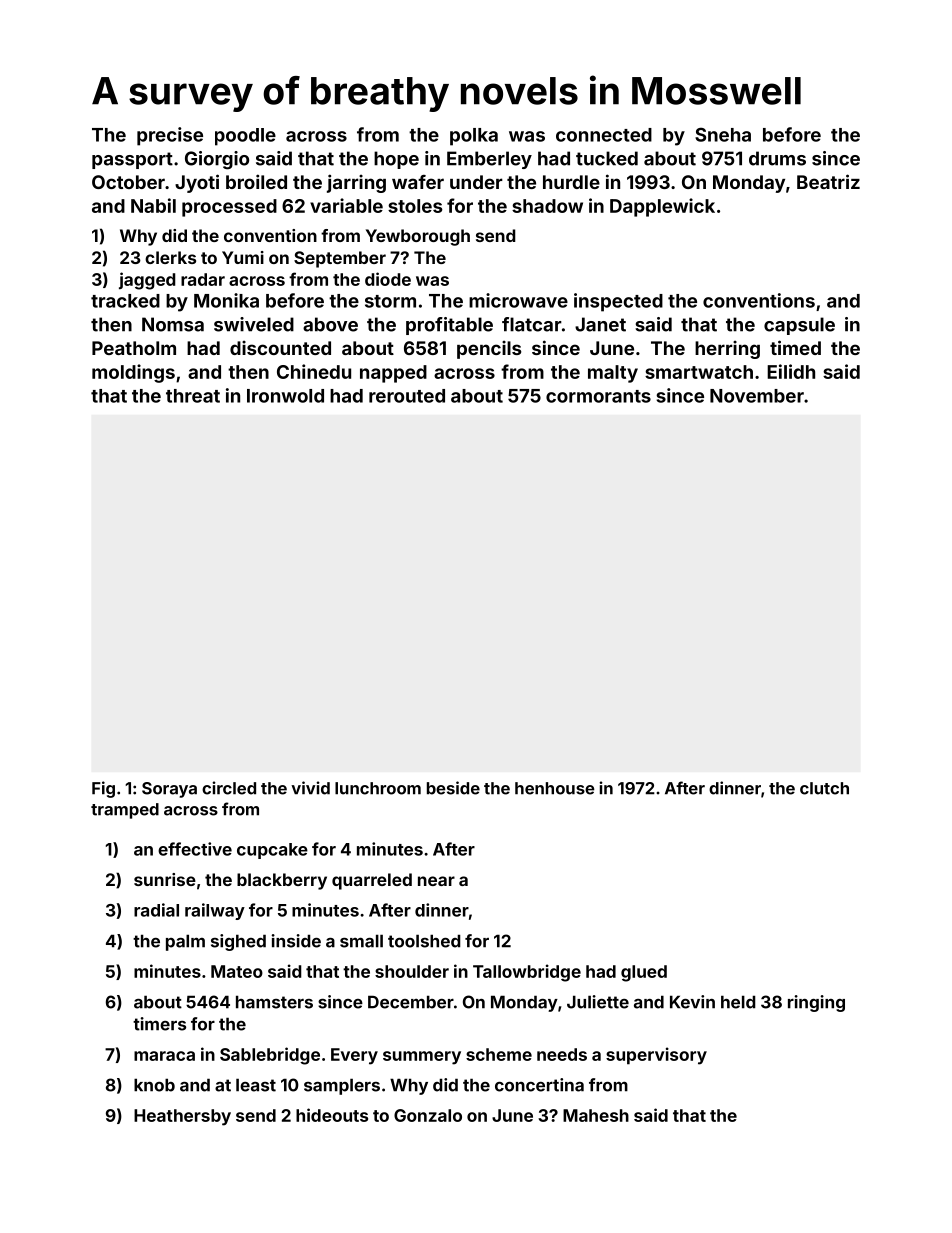 The image size is (952, 1233). What do you see at coordinates (555, 788) in the screenshot?
I see `henhouse` at bounding box center [555, 788].
